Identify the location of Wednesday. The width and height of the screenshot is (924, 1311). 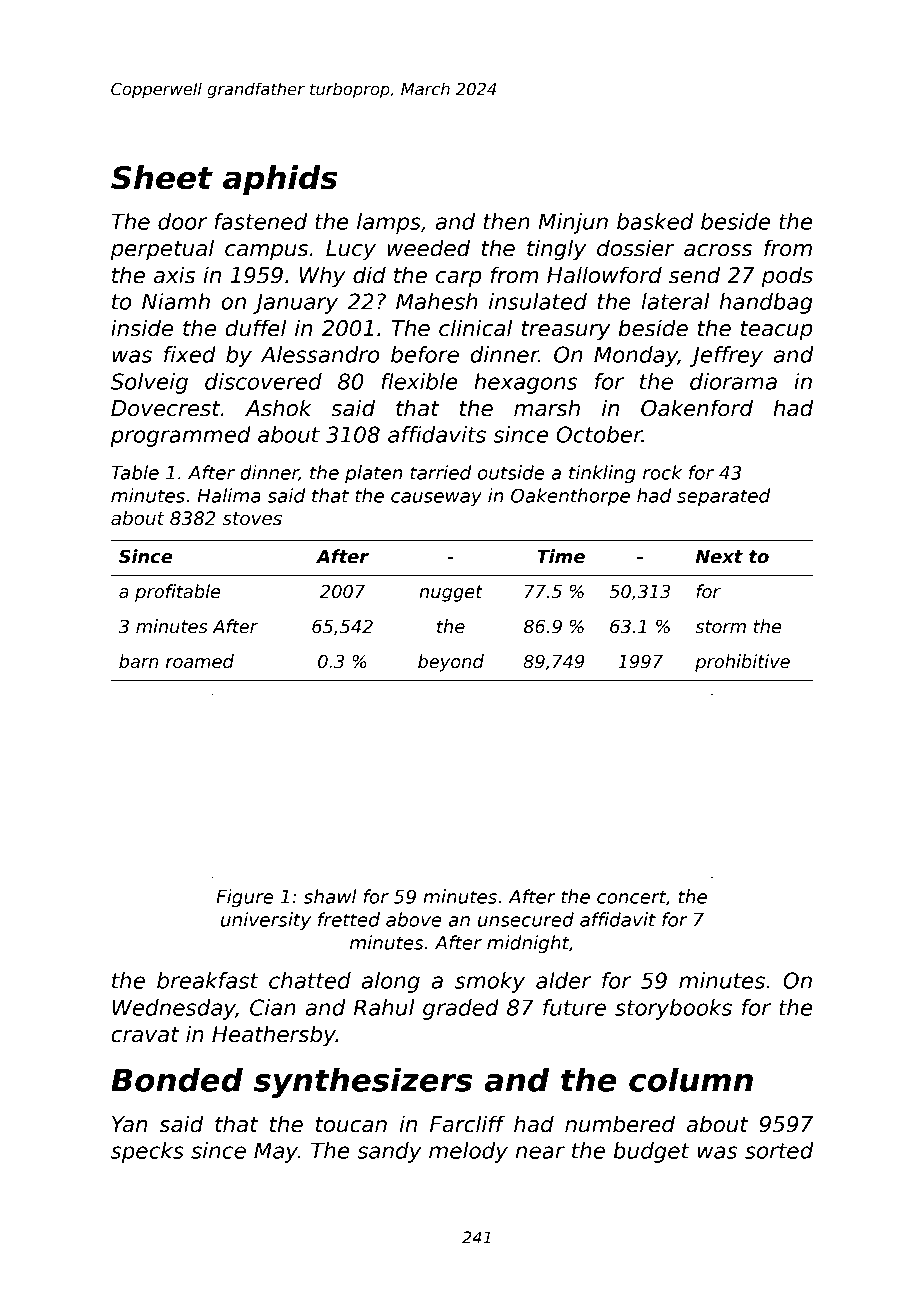
(174, 1009).
